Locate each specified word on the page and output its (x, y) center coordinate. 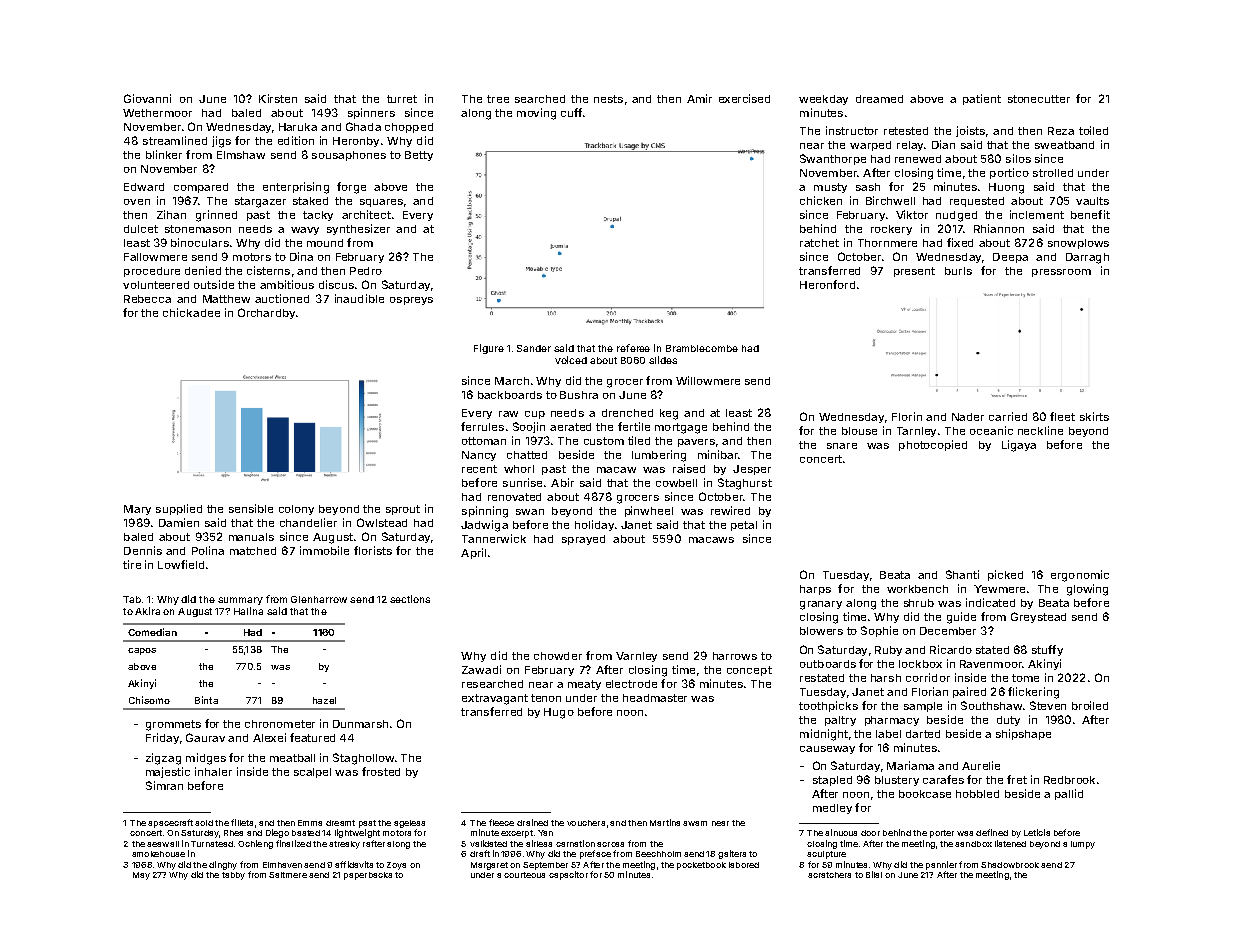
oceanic (991, 430)
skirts (1094, 416)
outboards (828, 664)
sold (204, 823)
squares (381, 203)
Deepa (1010, 258)
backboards (510, 395)
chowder (558, 656)
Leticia (1037, 832)
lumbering (659, 456)
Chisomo (149, 700)
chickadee (191, 312)
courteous (524, 875)
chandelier (308, 522)
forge (351, 188)
